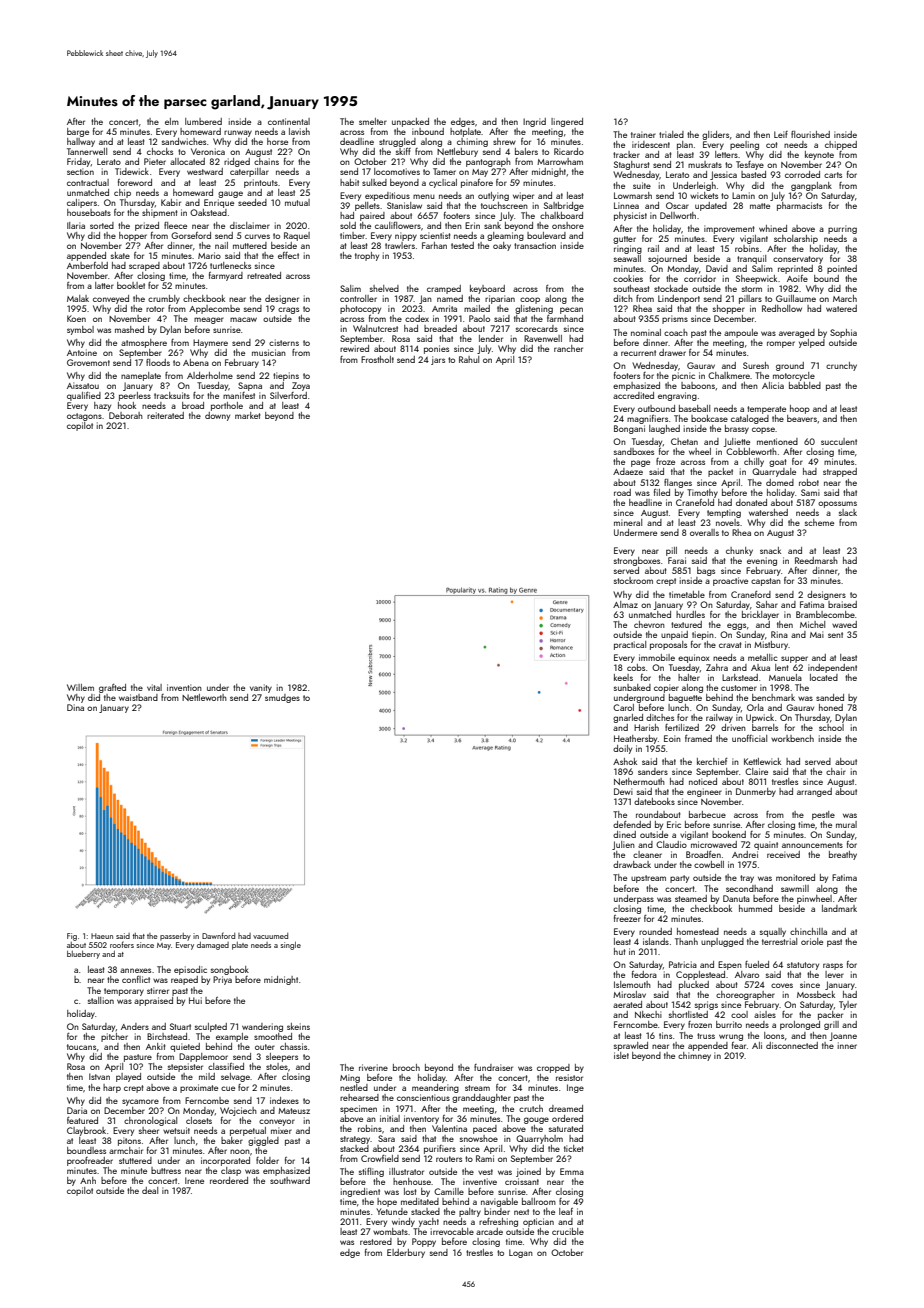 Image resolution: width=924 pixels, height=1308 pixels. What do you see at coordinates (568, 1231) in the screenshot?
I see `crucible` at bounding box center [568, 1231].
